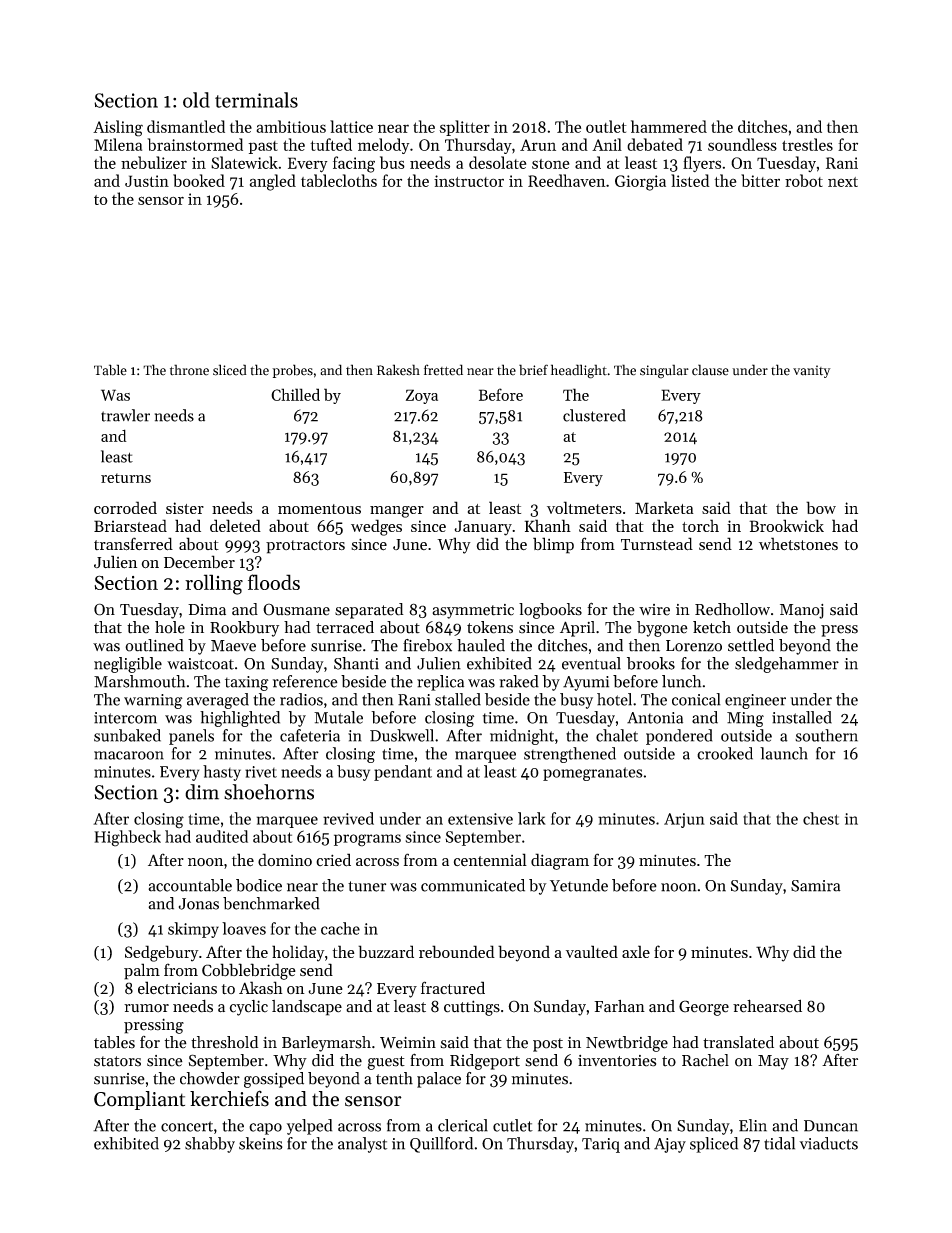 This page has width=952, height=1233. I want to click on Reedhaven, so click(567, 180).
